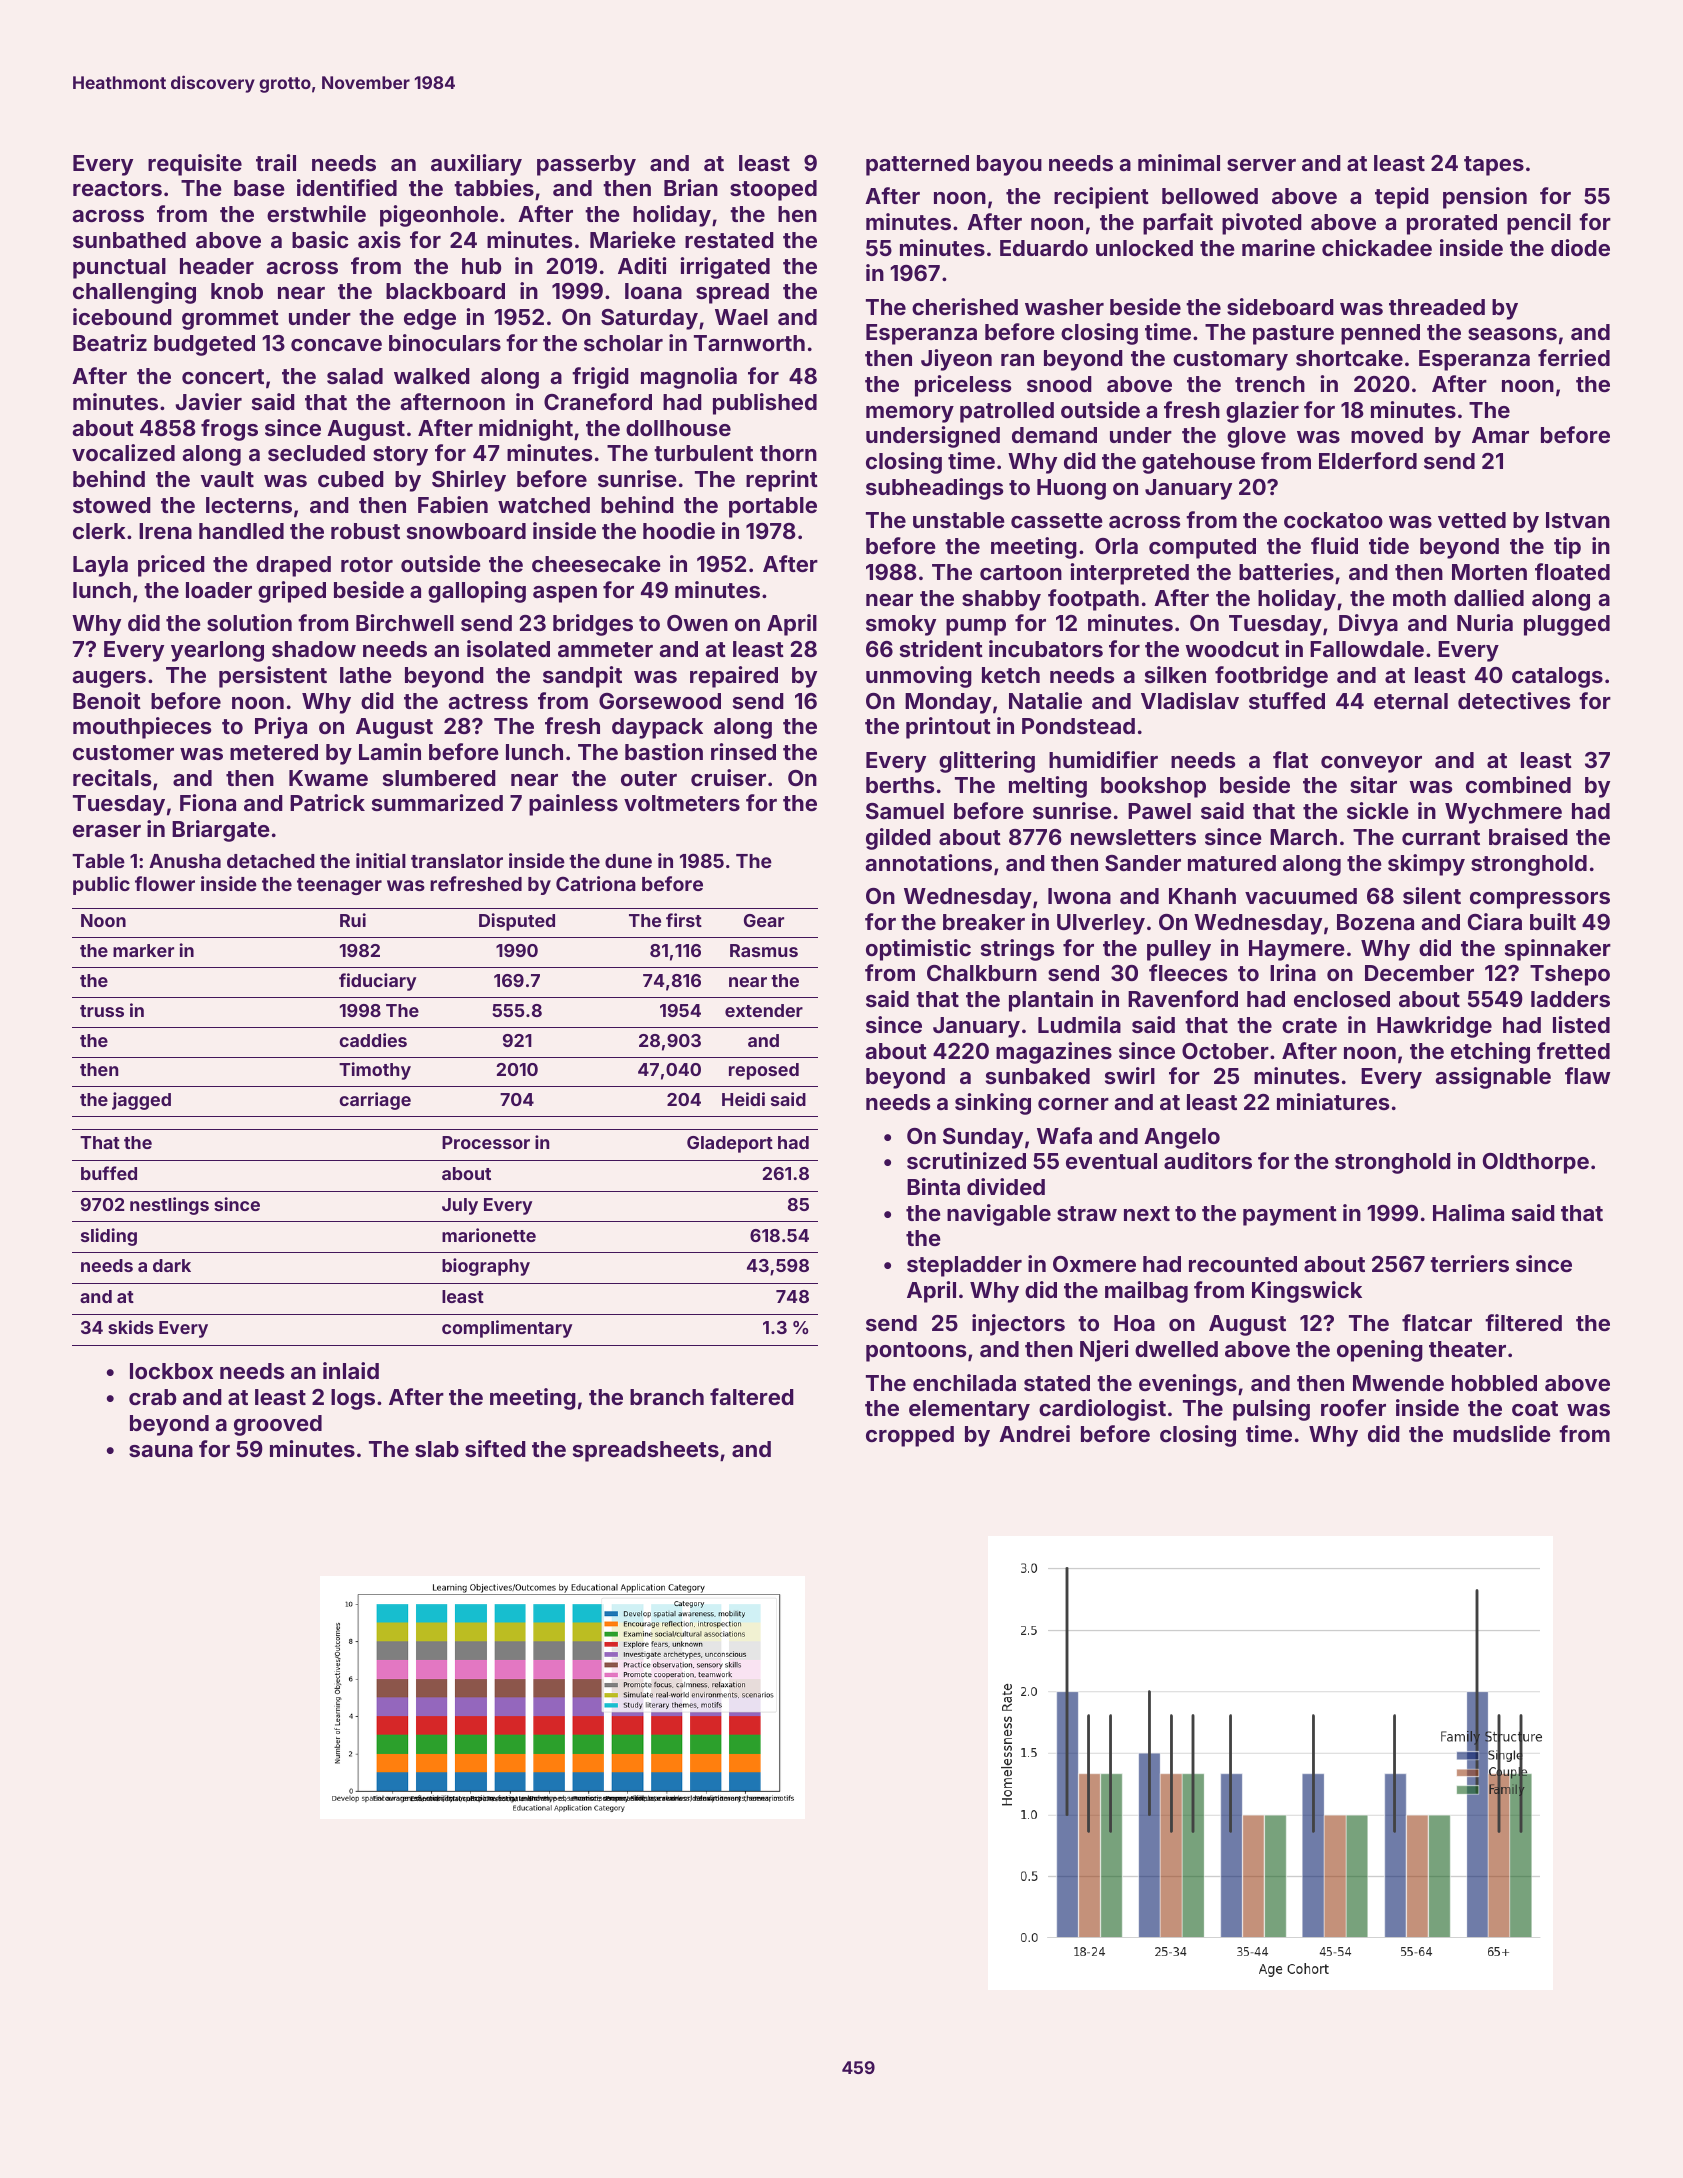  Describe the element at coordinates (377, 982) in the screenshot. I see `fiduciary` at that location.
